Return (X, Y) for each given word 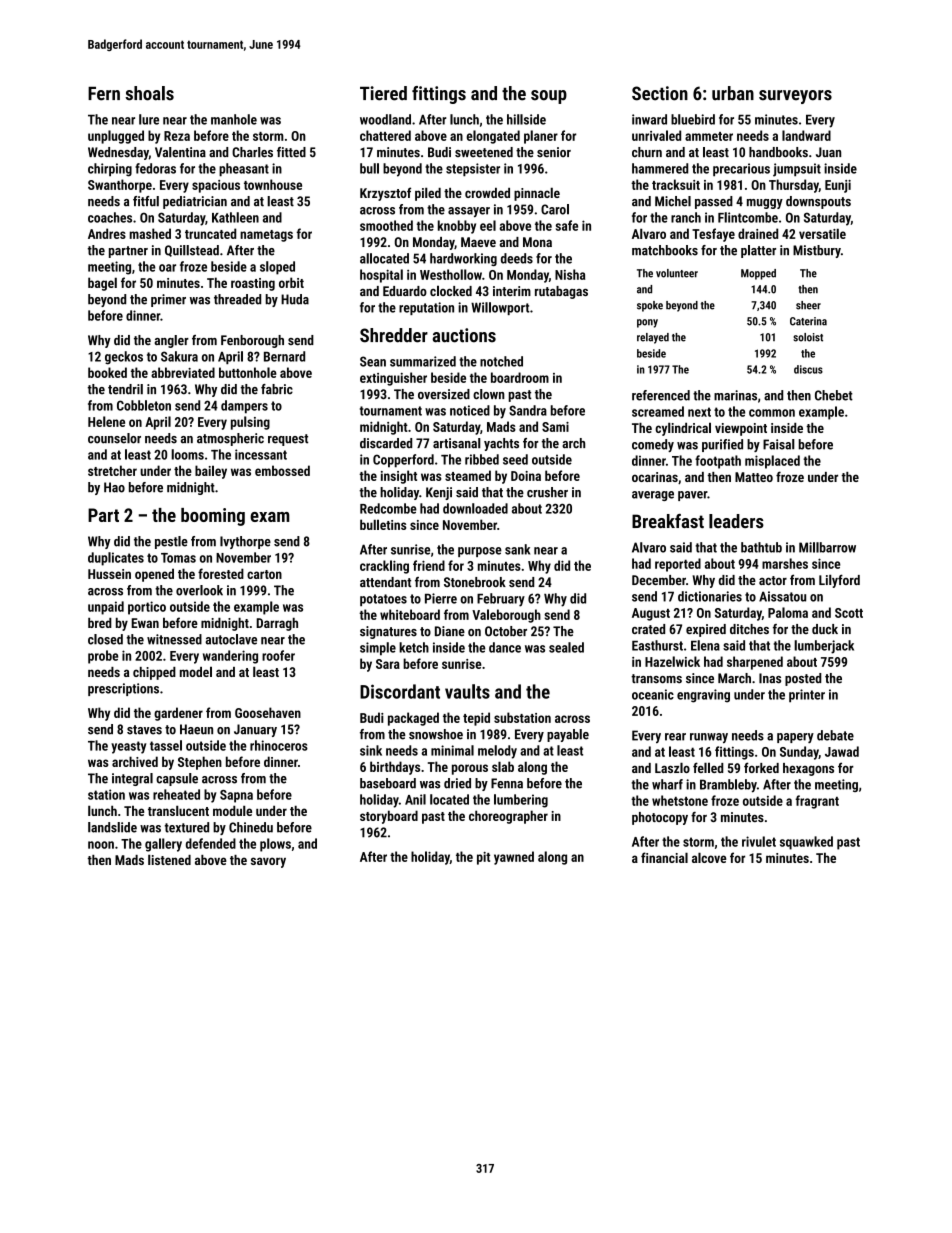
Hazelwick (672, 661)
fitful (146, 201)
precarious (741, 169)
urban (733, 93)
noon (101, 845)
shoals (149, 93)
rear (675, 737)
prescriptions (123, 689)
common (772, 413)
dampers (244, 407)
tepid (476, 719)
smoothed (386, 225)
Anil (415, 799)
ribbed (482, 459)
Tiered (383, 93)
